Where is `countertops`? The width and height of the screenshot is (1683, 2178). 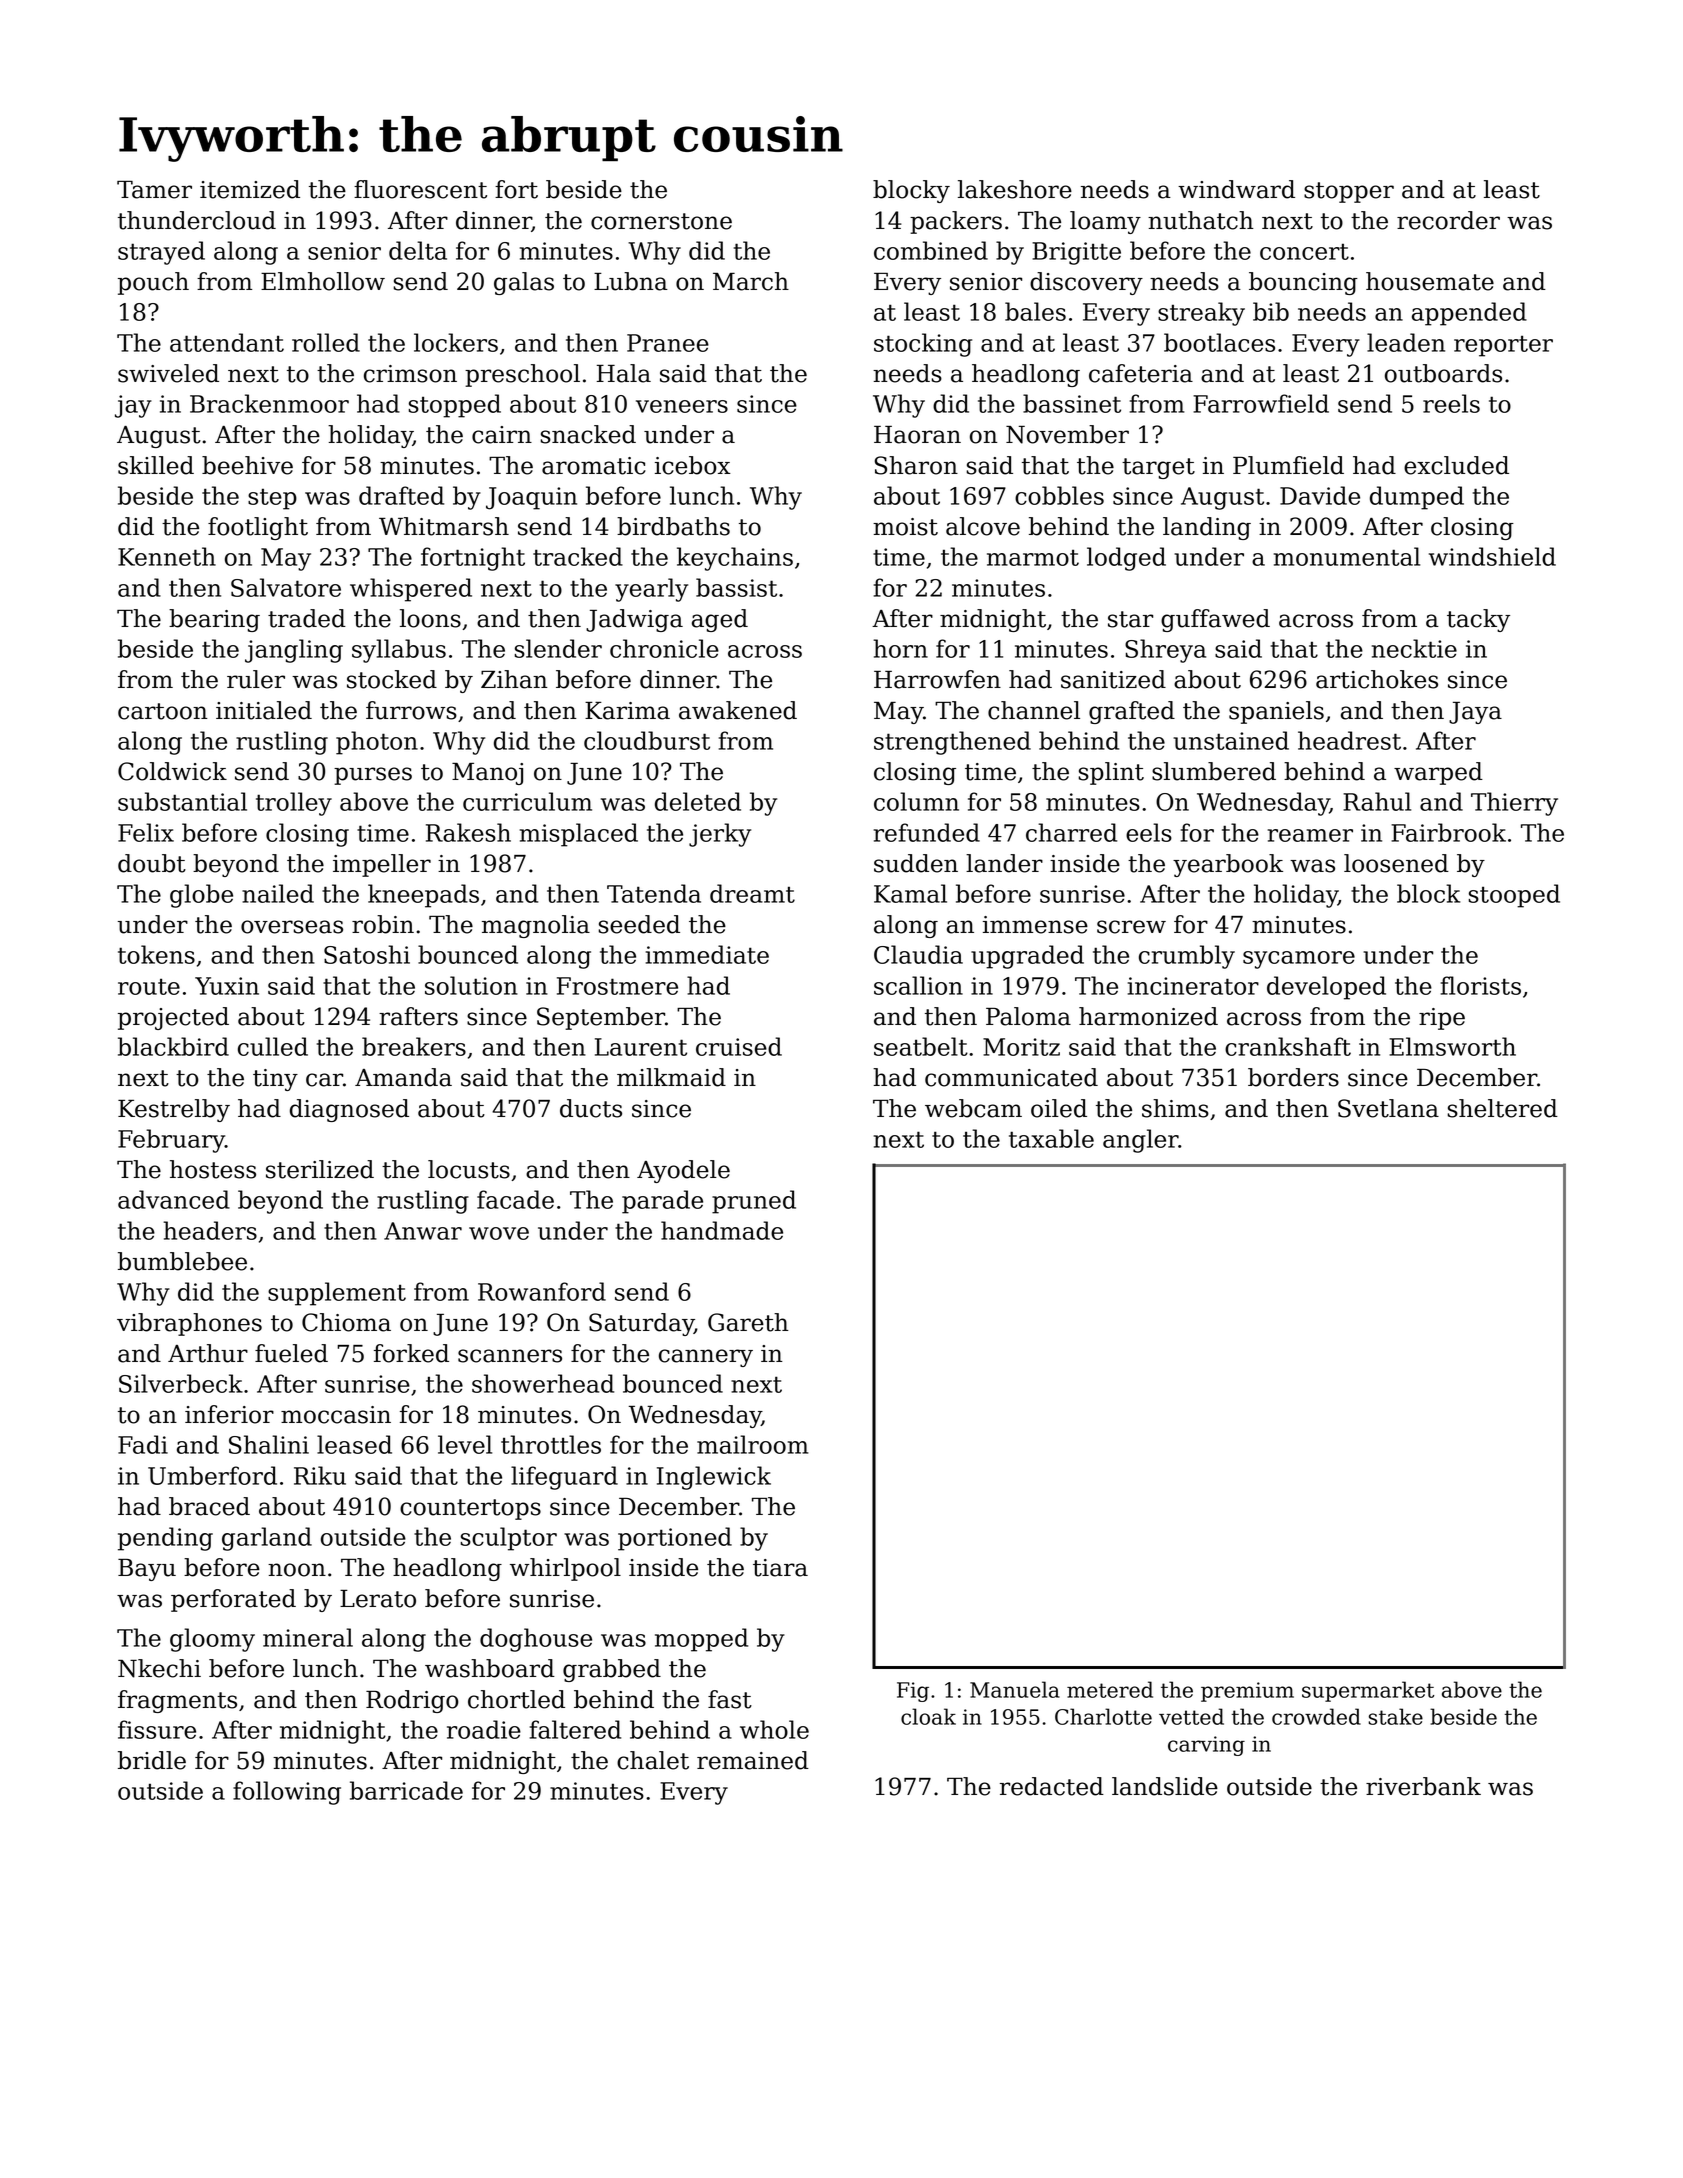
countertops is located at coordinates (470, 1509).
